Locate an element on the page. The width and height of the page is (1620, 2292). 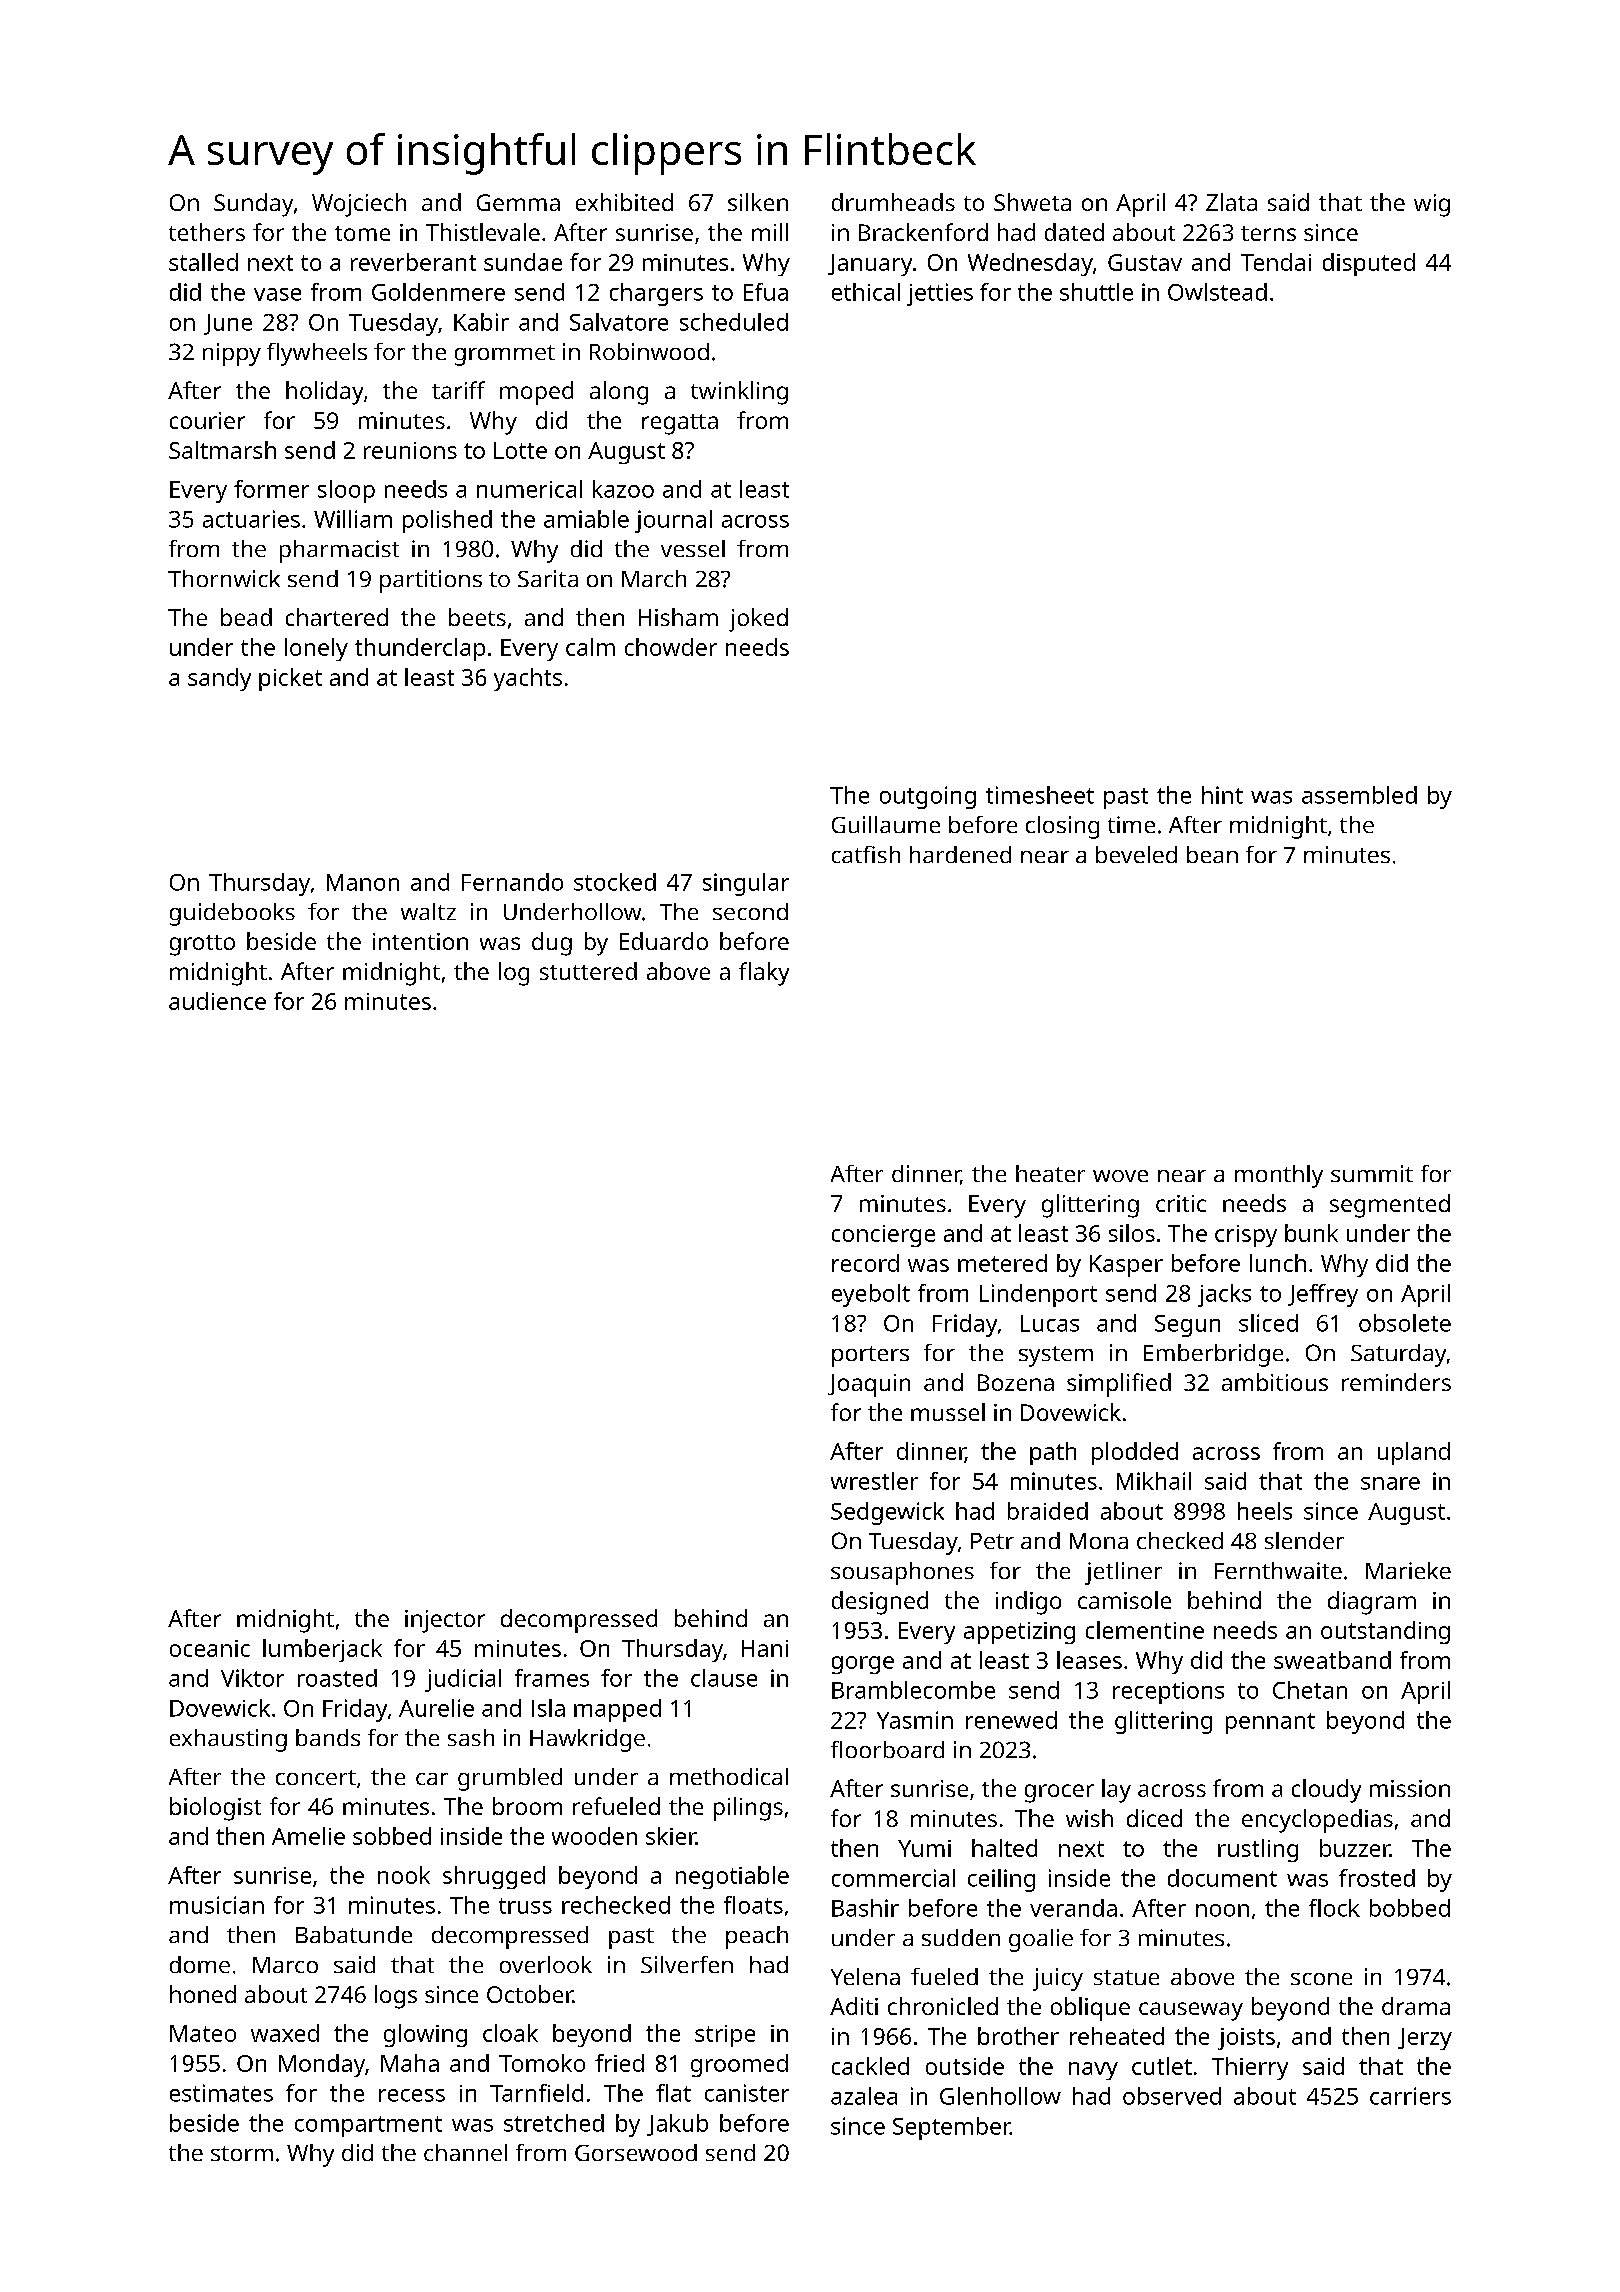
disputed is located at coordinates (1369, 264).
